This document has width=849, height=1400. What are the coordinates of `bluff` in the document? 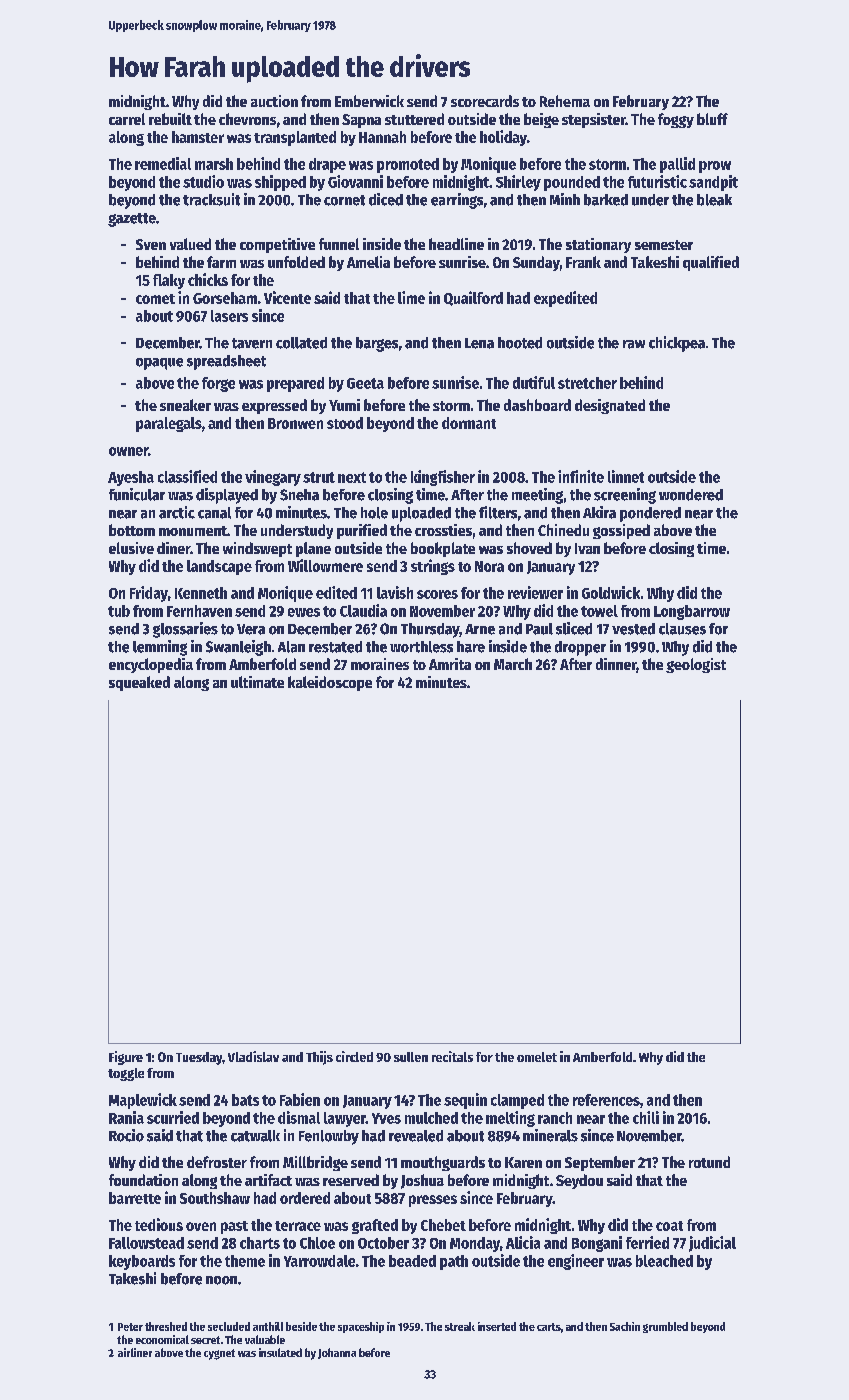 It's located at (712, 119).
